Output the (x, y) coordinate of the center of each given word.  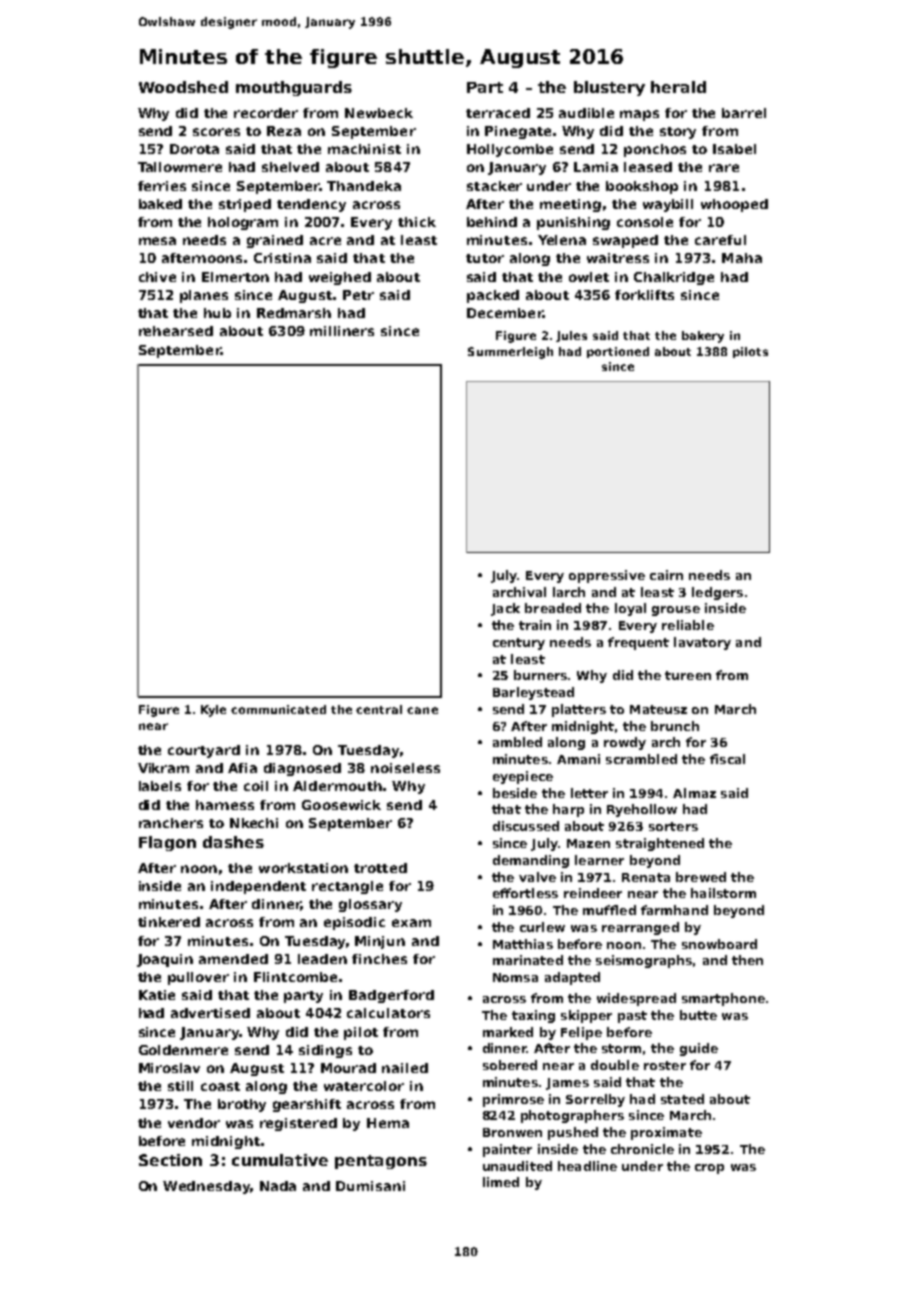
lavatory (702, 643)
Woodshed (183, 87)
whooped (734, 205)
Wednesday (206, 1187)
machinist (364, 149)
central (379, 709)
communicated (278, 709)
